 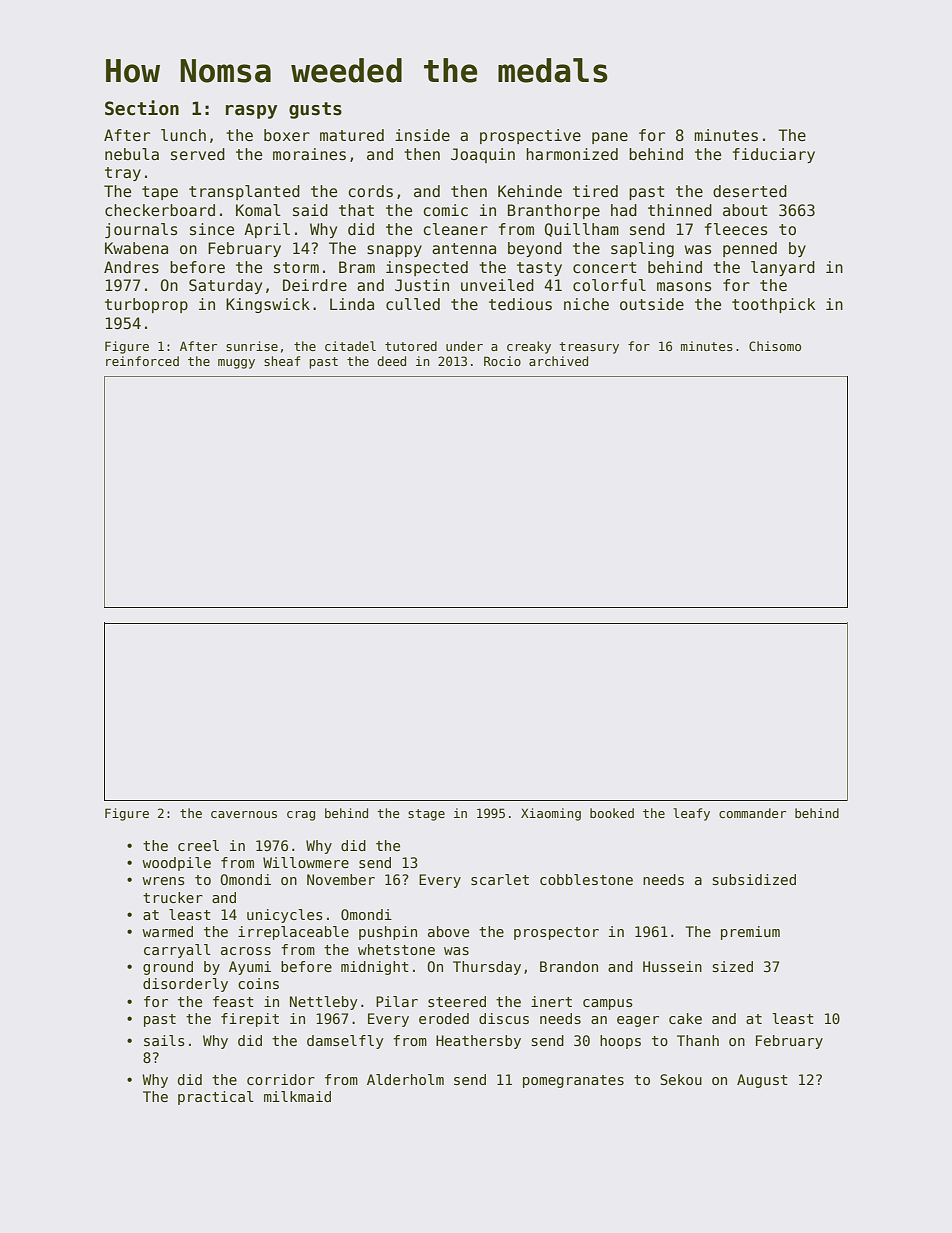 What do you see at coordinates (691, 814) in the screenshot?
I see `leafy` at bounding box center [691, 814].
